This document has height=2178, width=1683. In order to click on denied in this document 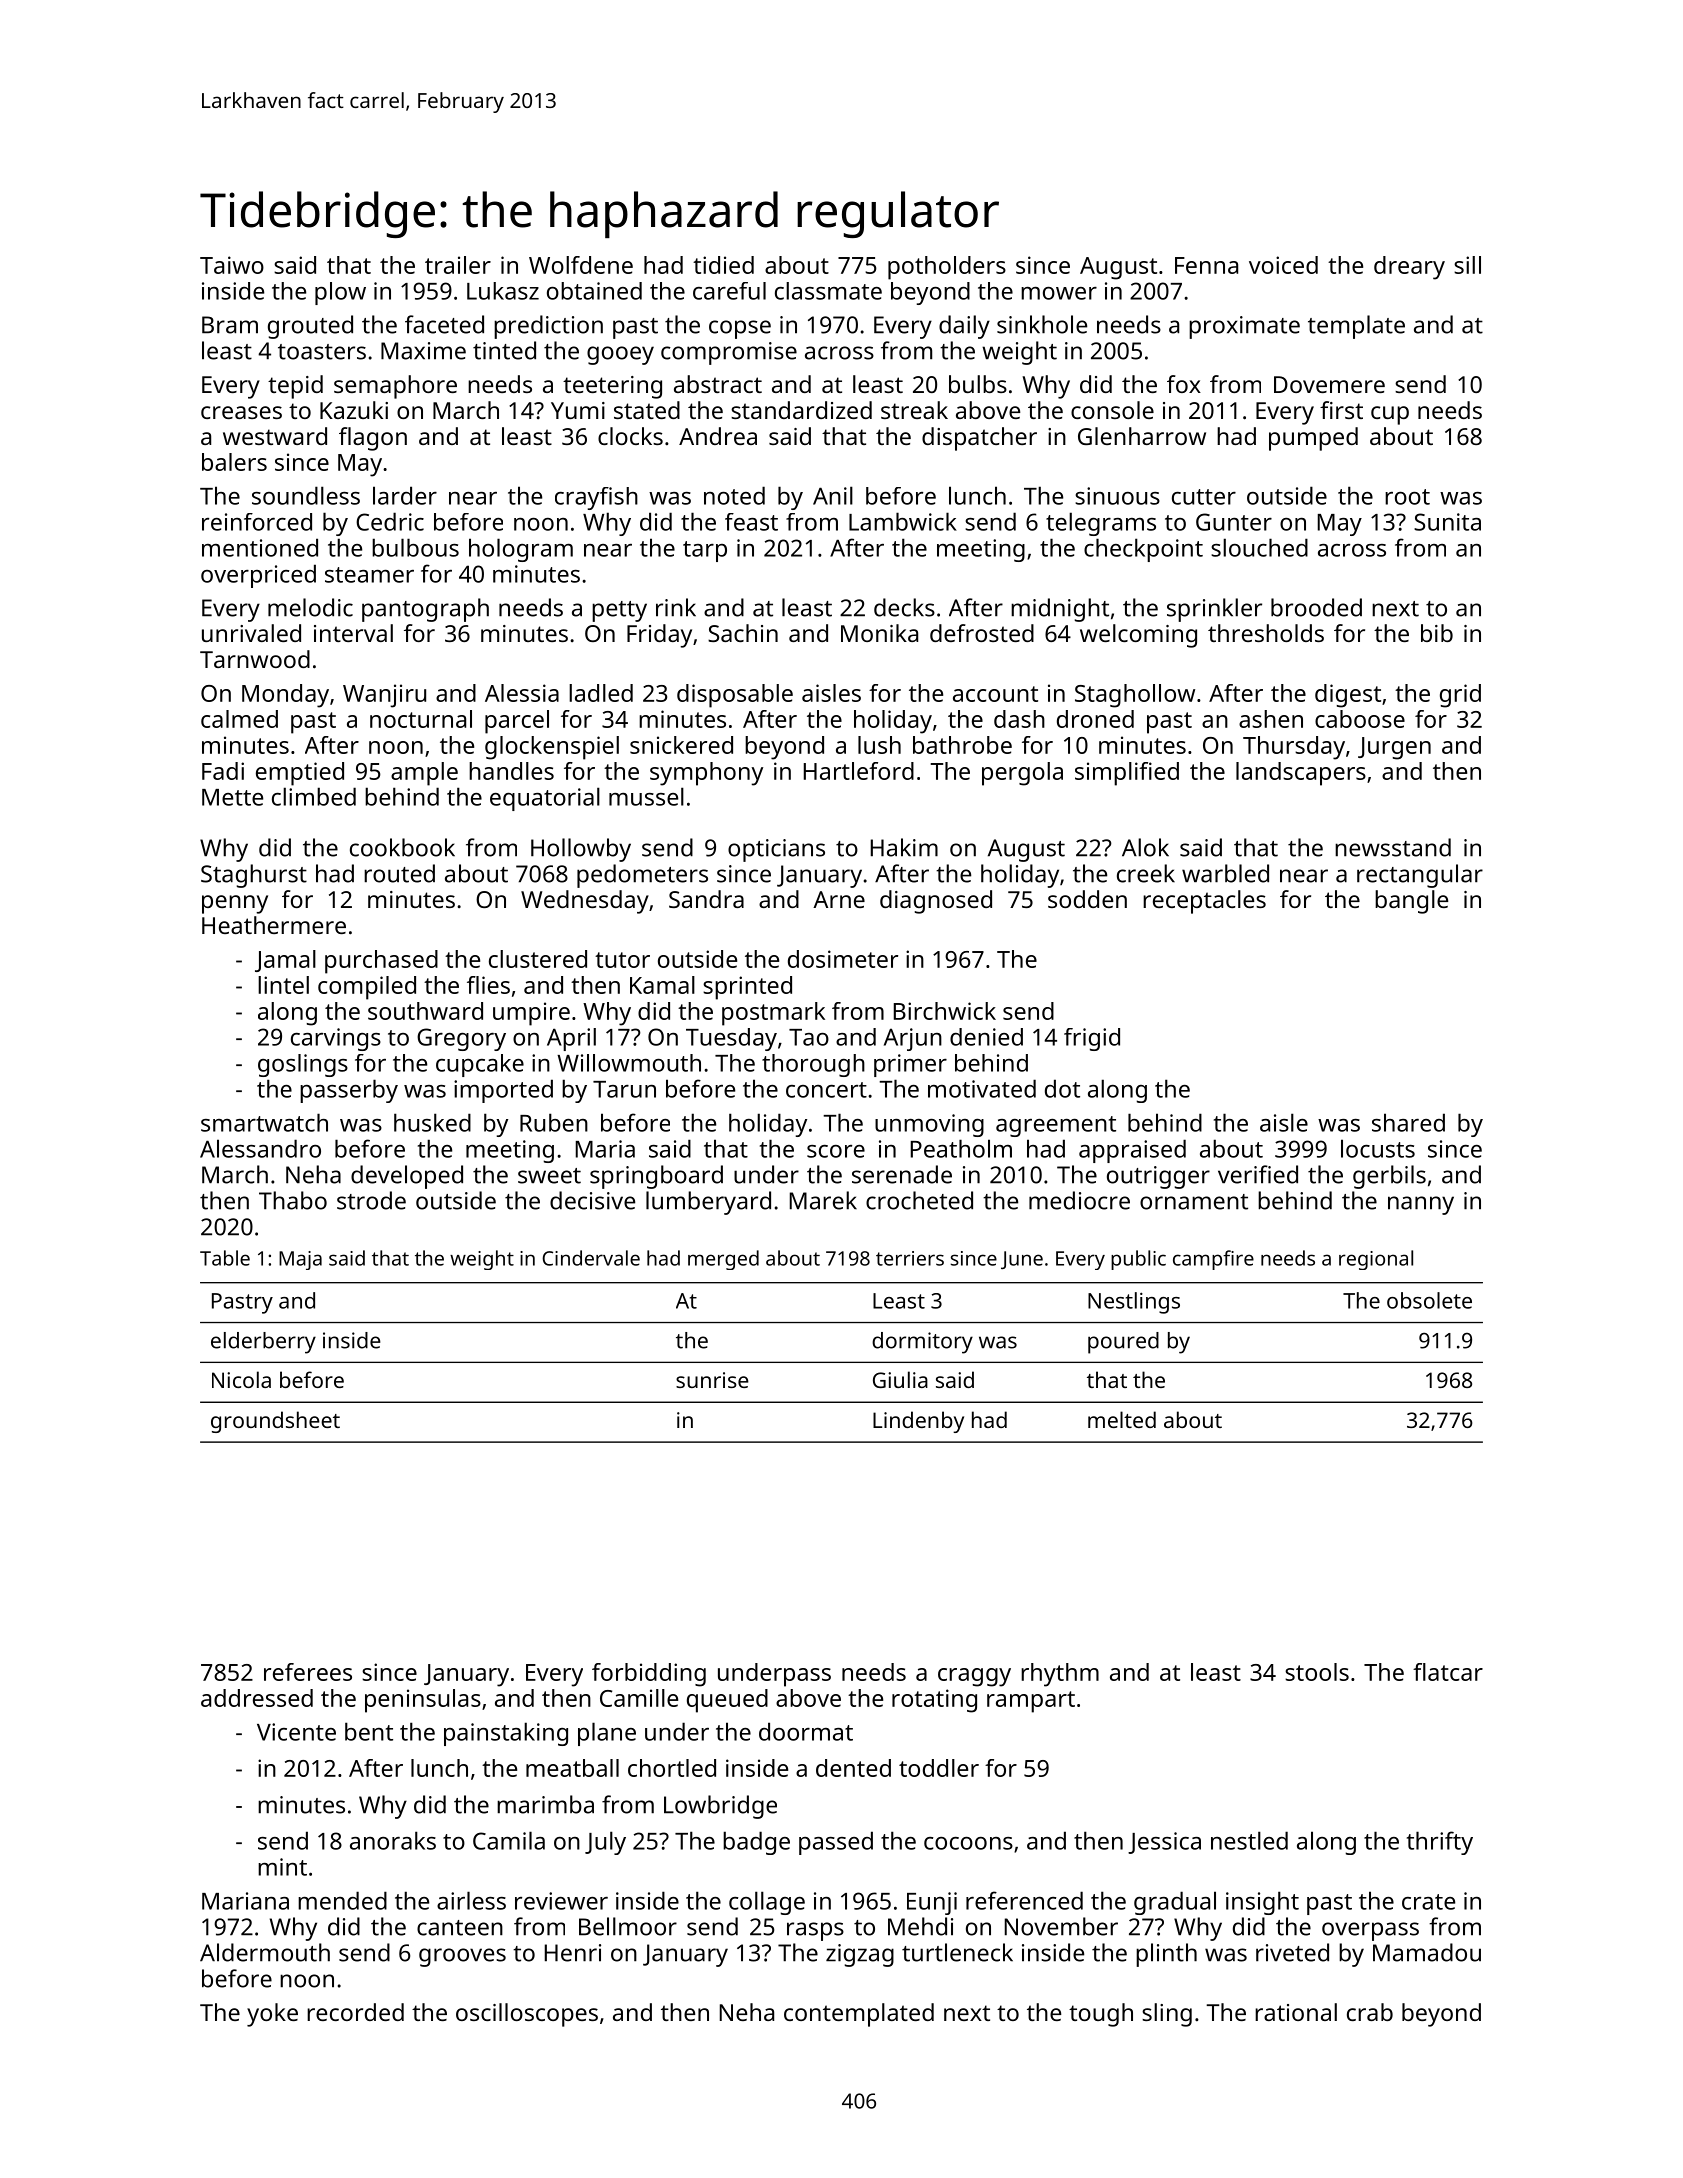, I will do `click(986, 1037)`.
